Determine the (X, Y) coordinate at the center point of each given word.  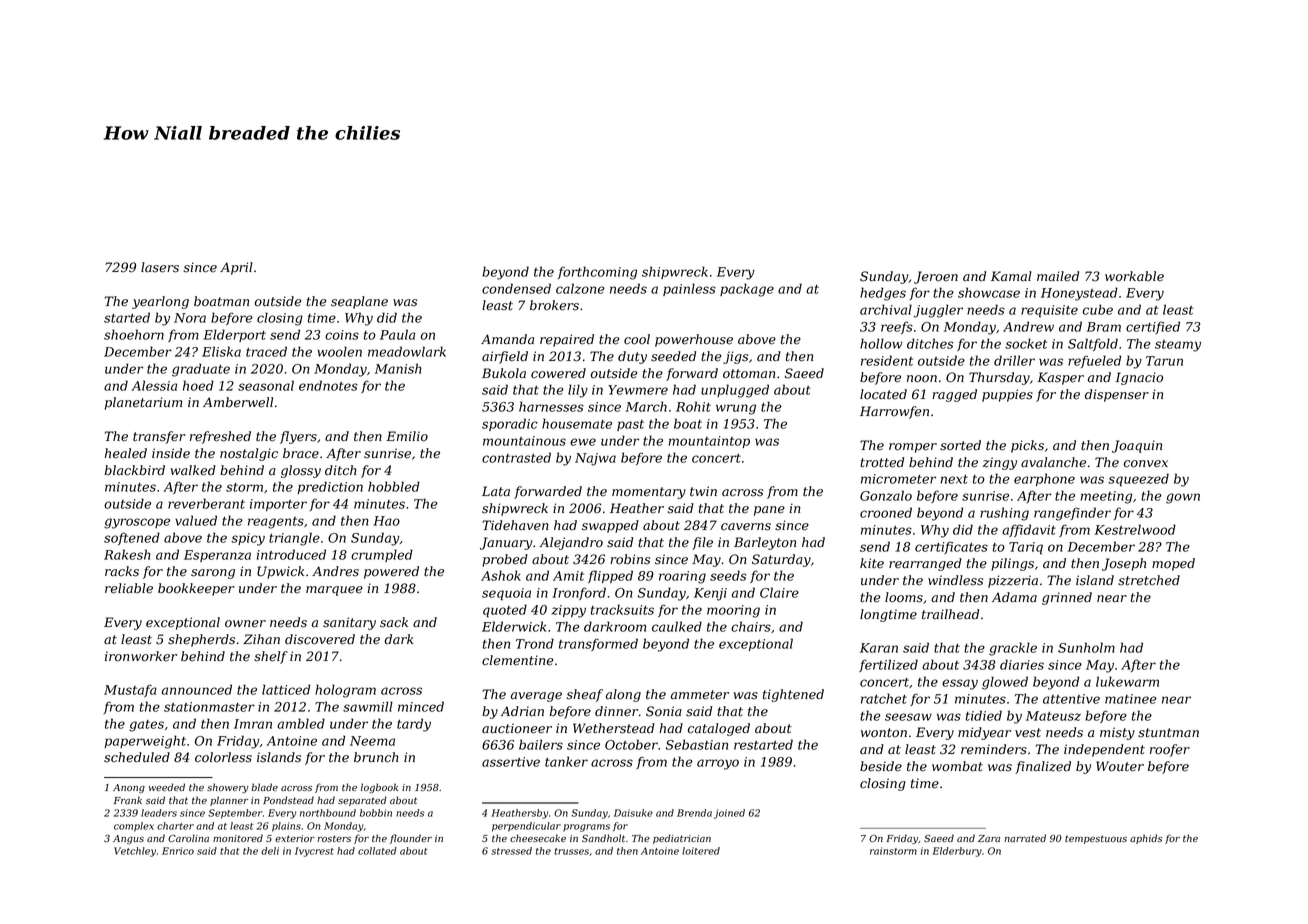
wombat (957, 766)
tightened (793, 695)
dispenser (1117, 395)
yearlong (160, 302)
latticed (286, 689)
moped (1173, 564)
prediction (330, 487)
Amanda (507, 339)
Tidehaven (515, 525)
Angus (128, 839)
